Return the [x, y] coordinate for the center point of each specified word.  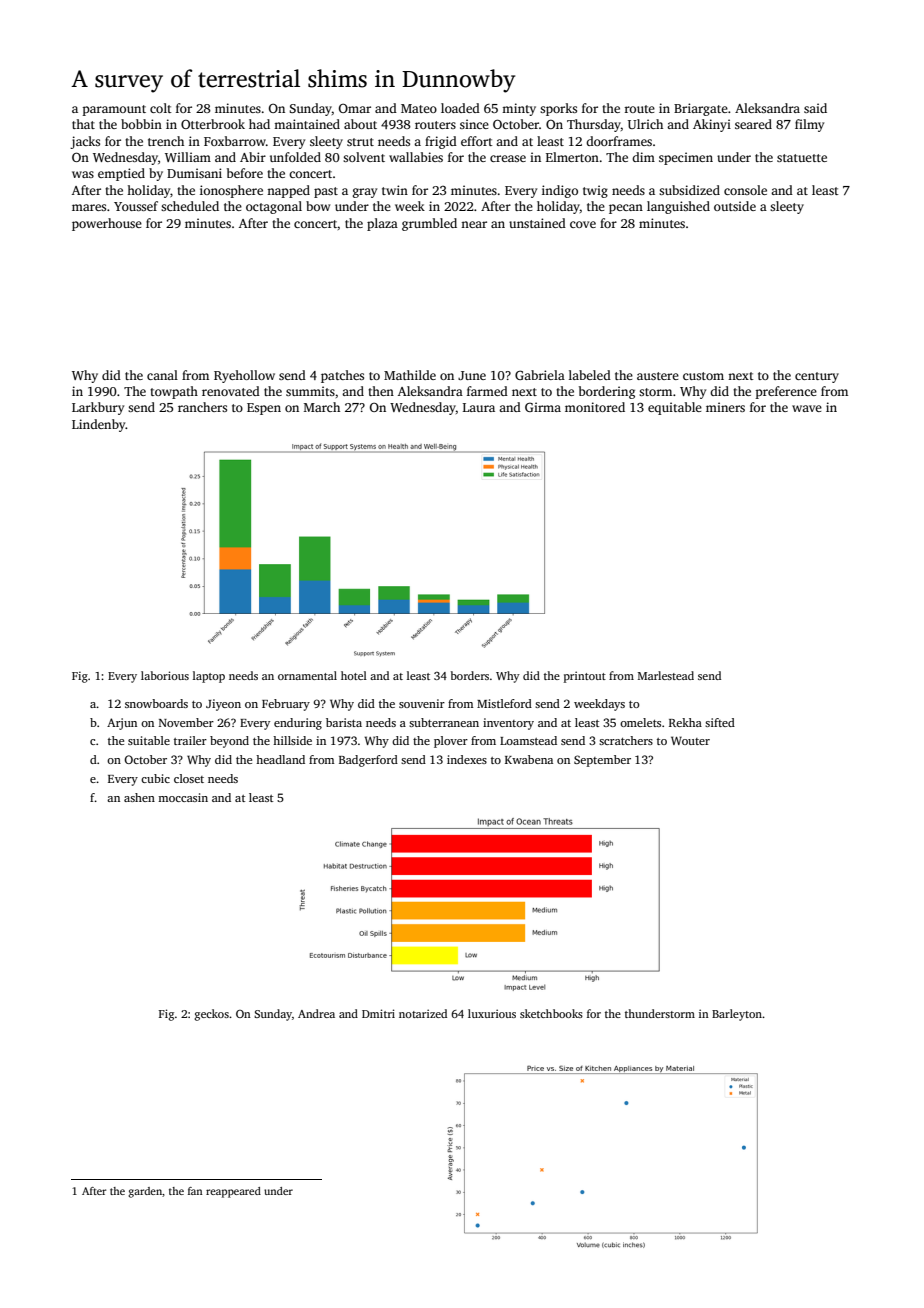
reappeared [233, 1192]
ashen [139, 797]
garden [145, 1192]
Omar [355, 108]
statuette [802, 158]
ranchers [202, 407]
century [817, 377]
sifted [720, 722]
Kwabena [529, 759]
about [360, 124]
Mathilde [410, 375]
